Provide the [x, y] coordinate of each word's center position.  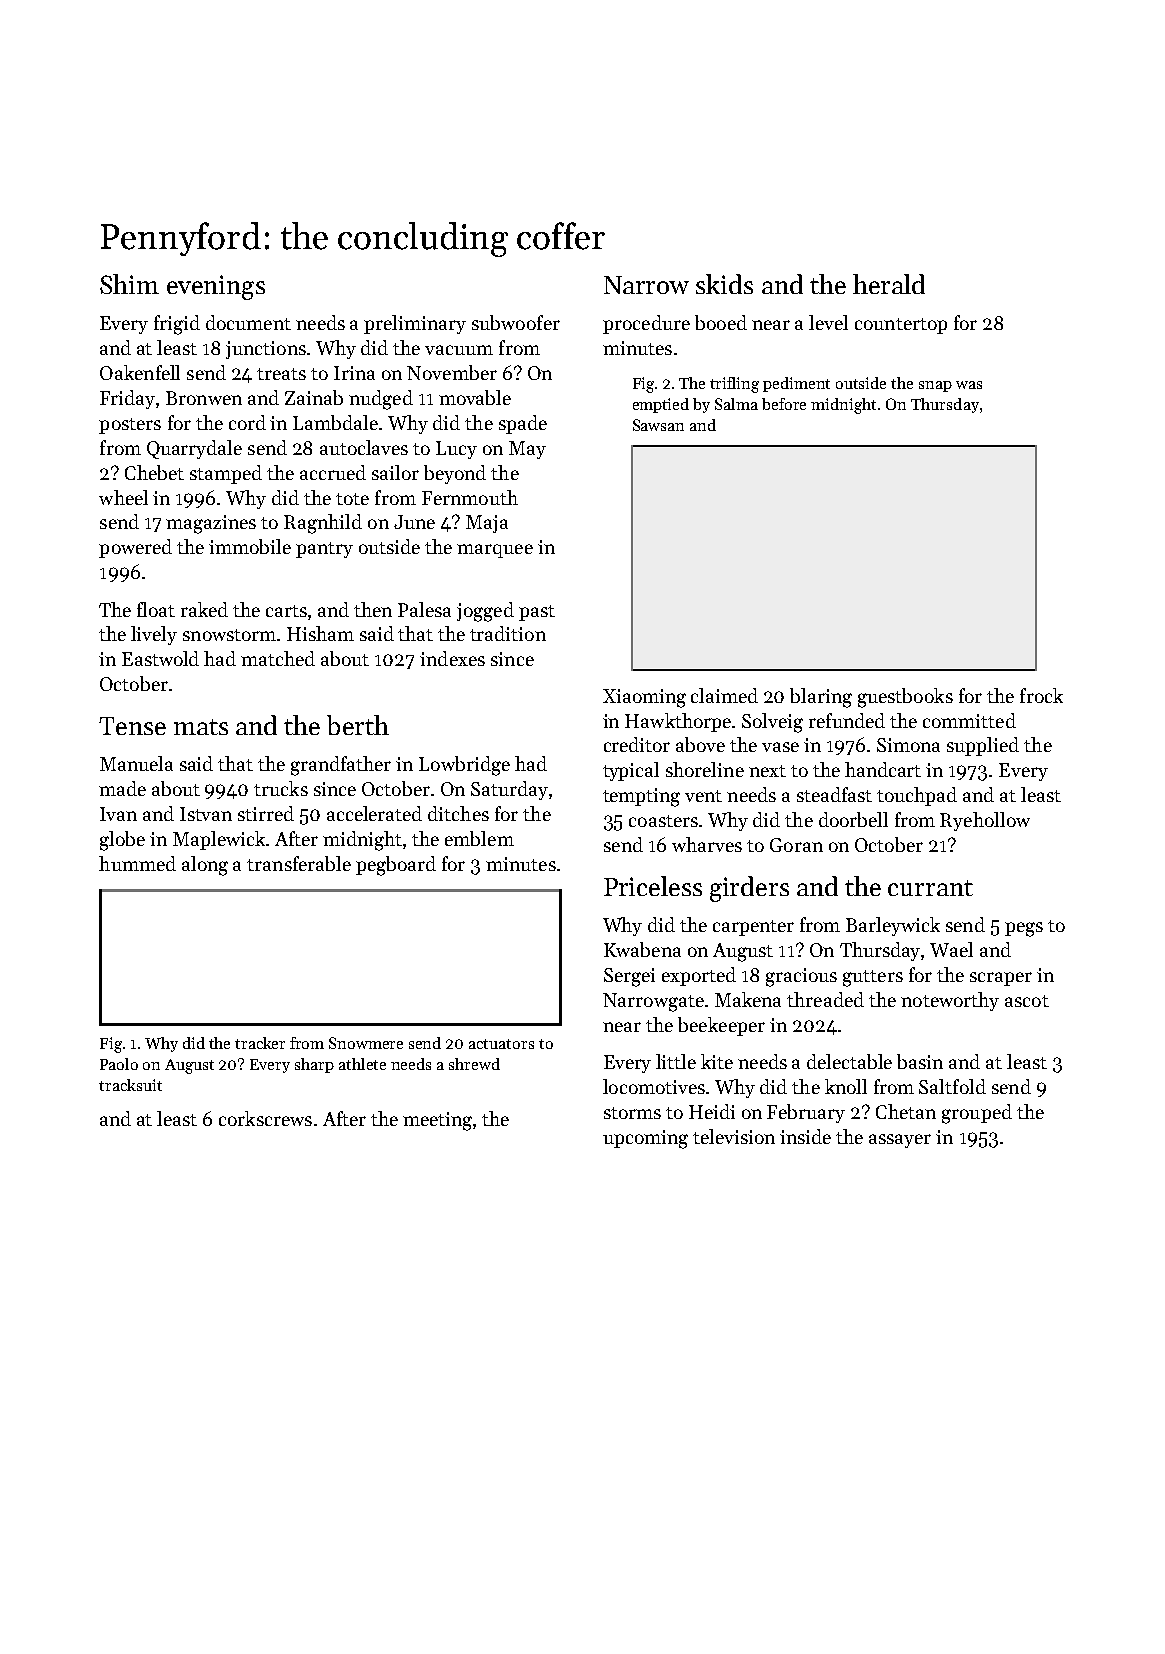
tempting [641, 797]
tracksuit [130, 1085]
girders [749, 889]
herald [889, 284]
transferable [299, 863]
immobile [250, 546]
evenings [216, 287]
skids [724, 284]
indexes [452, 658]
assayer [900, 1141]
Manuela [136, 763]
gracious [801, 977]
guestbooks [905, 698]
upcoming [645, 1139]
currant [930, 888]
